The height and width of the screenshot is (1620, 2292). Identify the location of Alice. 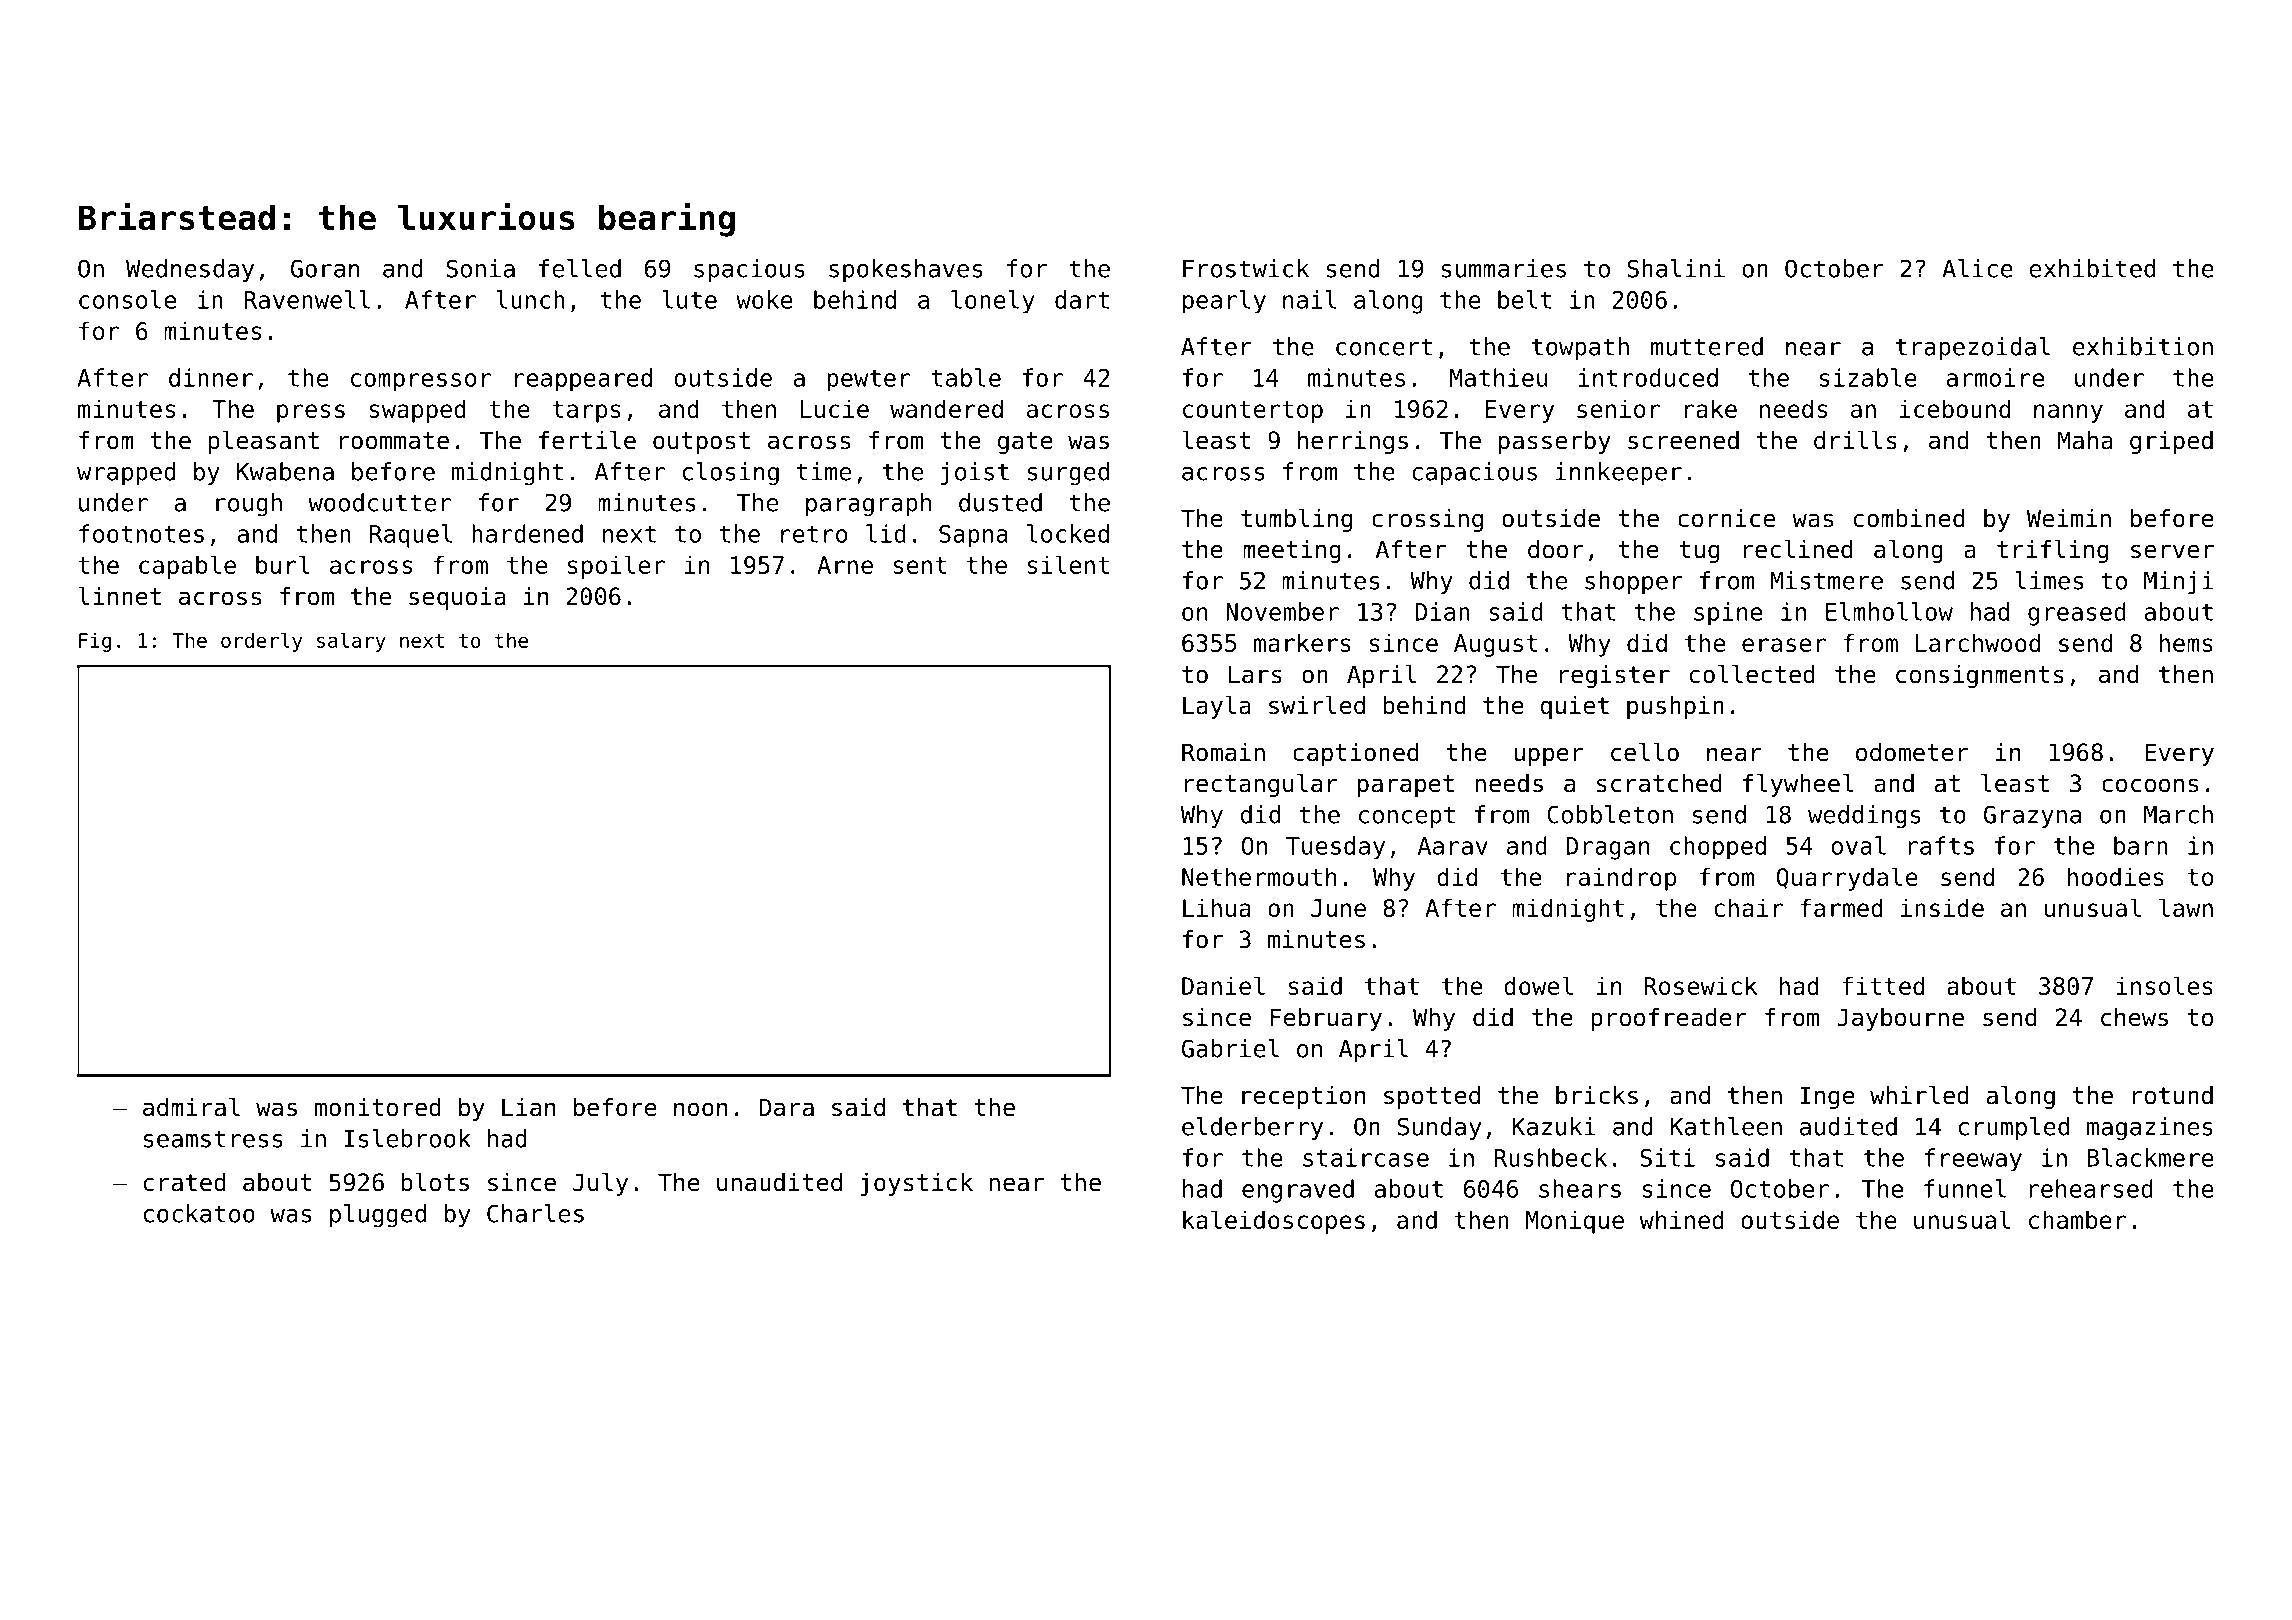
(1977, 268).
